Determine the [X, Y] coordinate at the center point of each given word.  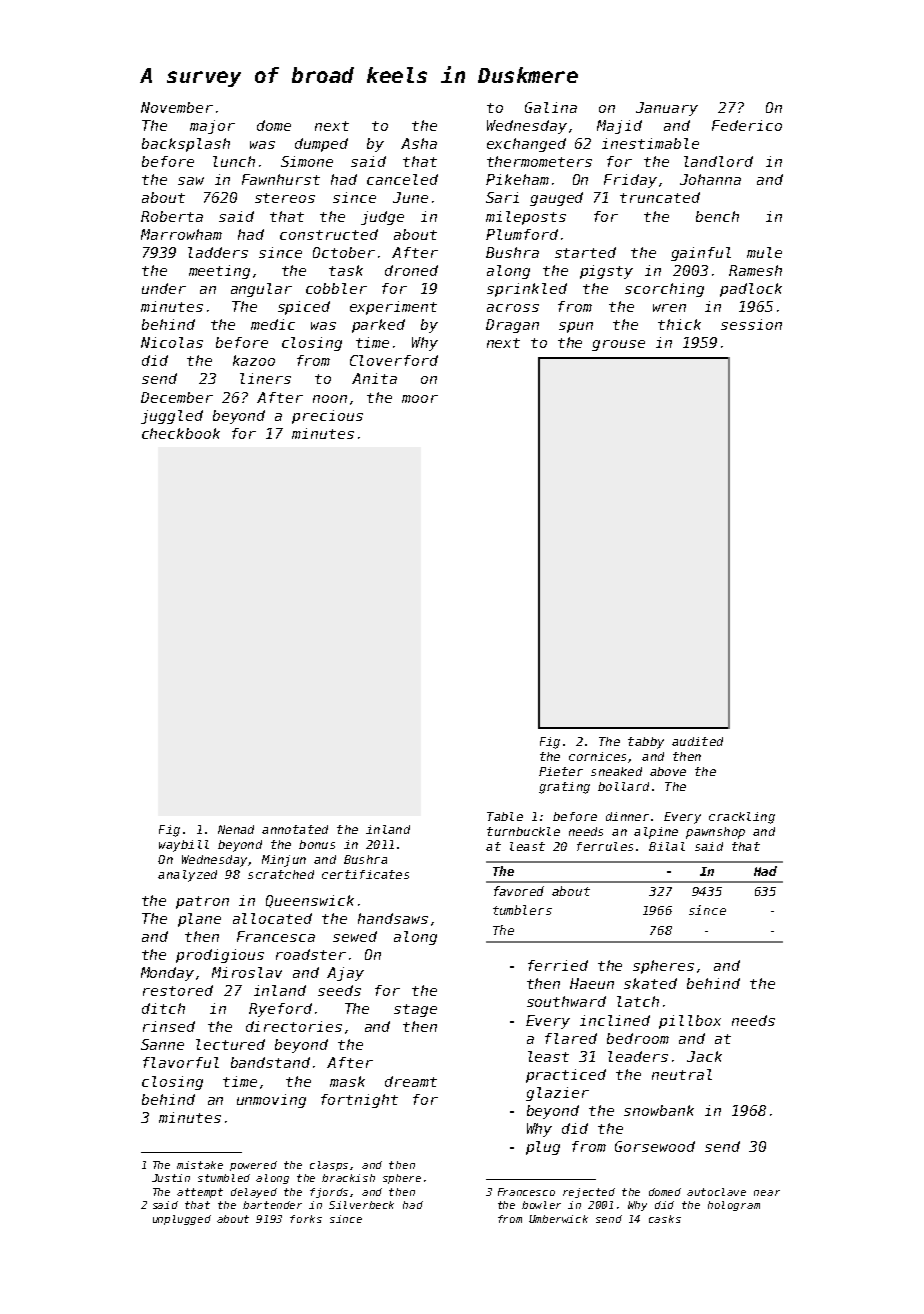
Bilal [667, 846]
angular [261, 290]
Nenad [236, 829]
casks [665, 1219]
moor [420, 399]
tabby [646, 743]
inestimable [650, 143]
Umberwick [558, 1219]
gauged [556, 199]
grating [564, 788]
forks [306, 1219]
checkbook [181, 433]
